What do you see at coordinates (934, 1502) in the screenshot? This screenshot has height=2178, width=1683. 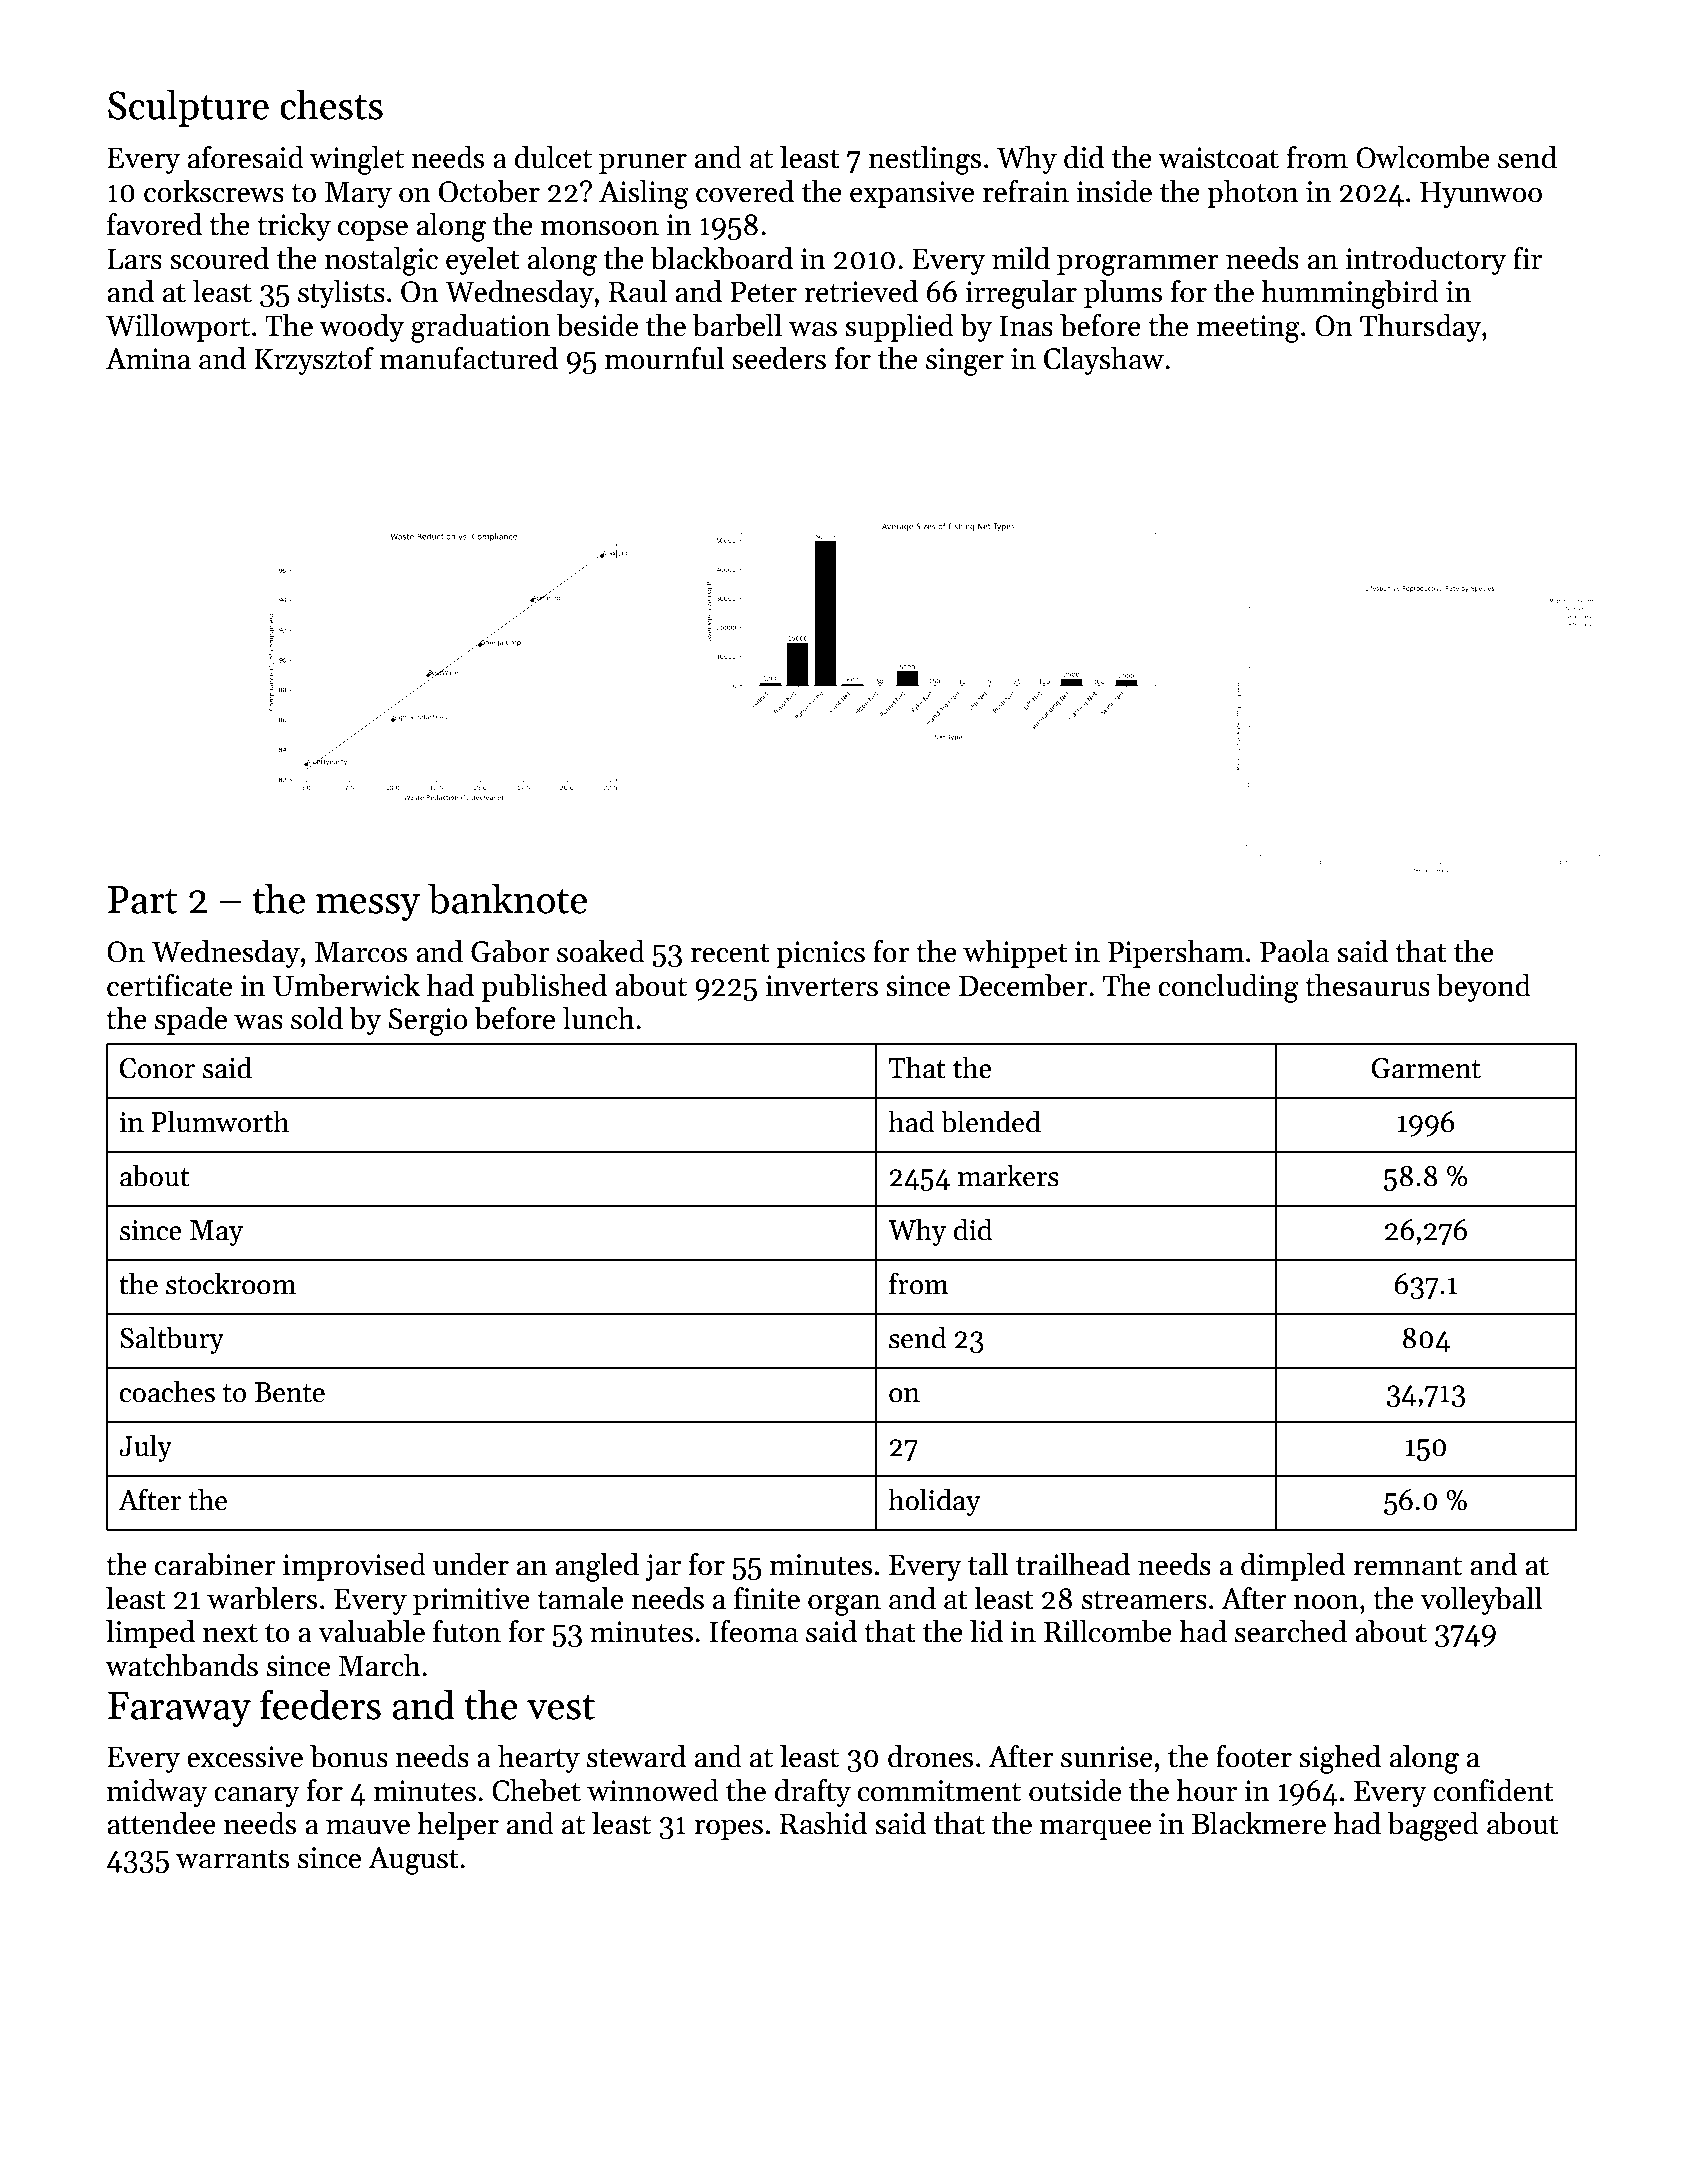 I see `holiday` at bounding box center [934, 1502].
